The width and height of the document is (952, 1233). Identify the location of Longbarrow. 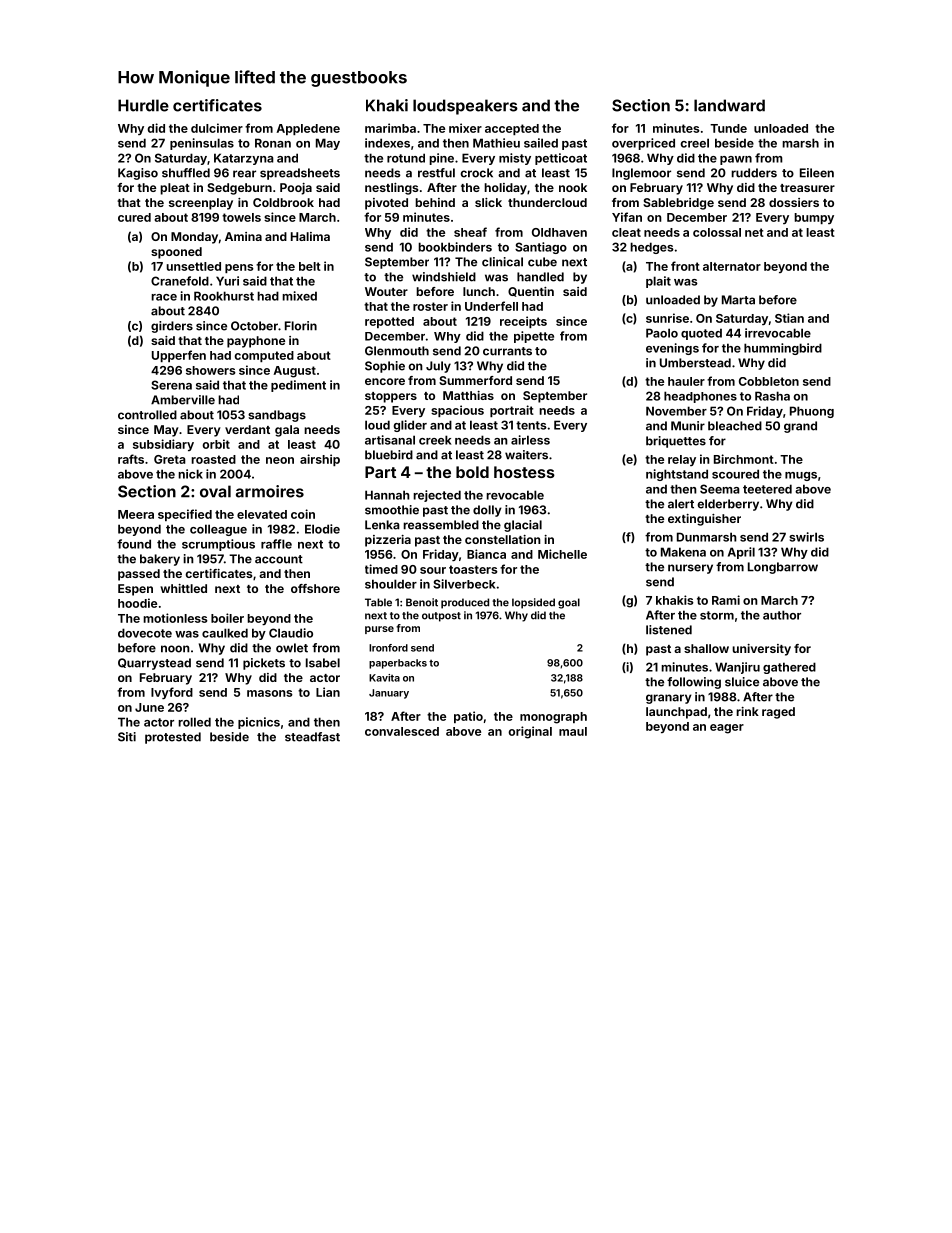
(783, 568).
